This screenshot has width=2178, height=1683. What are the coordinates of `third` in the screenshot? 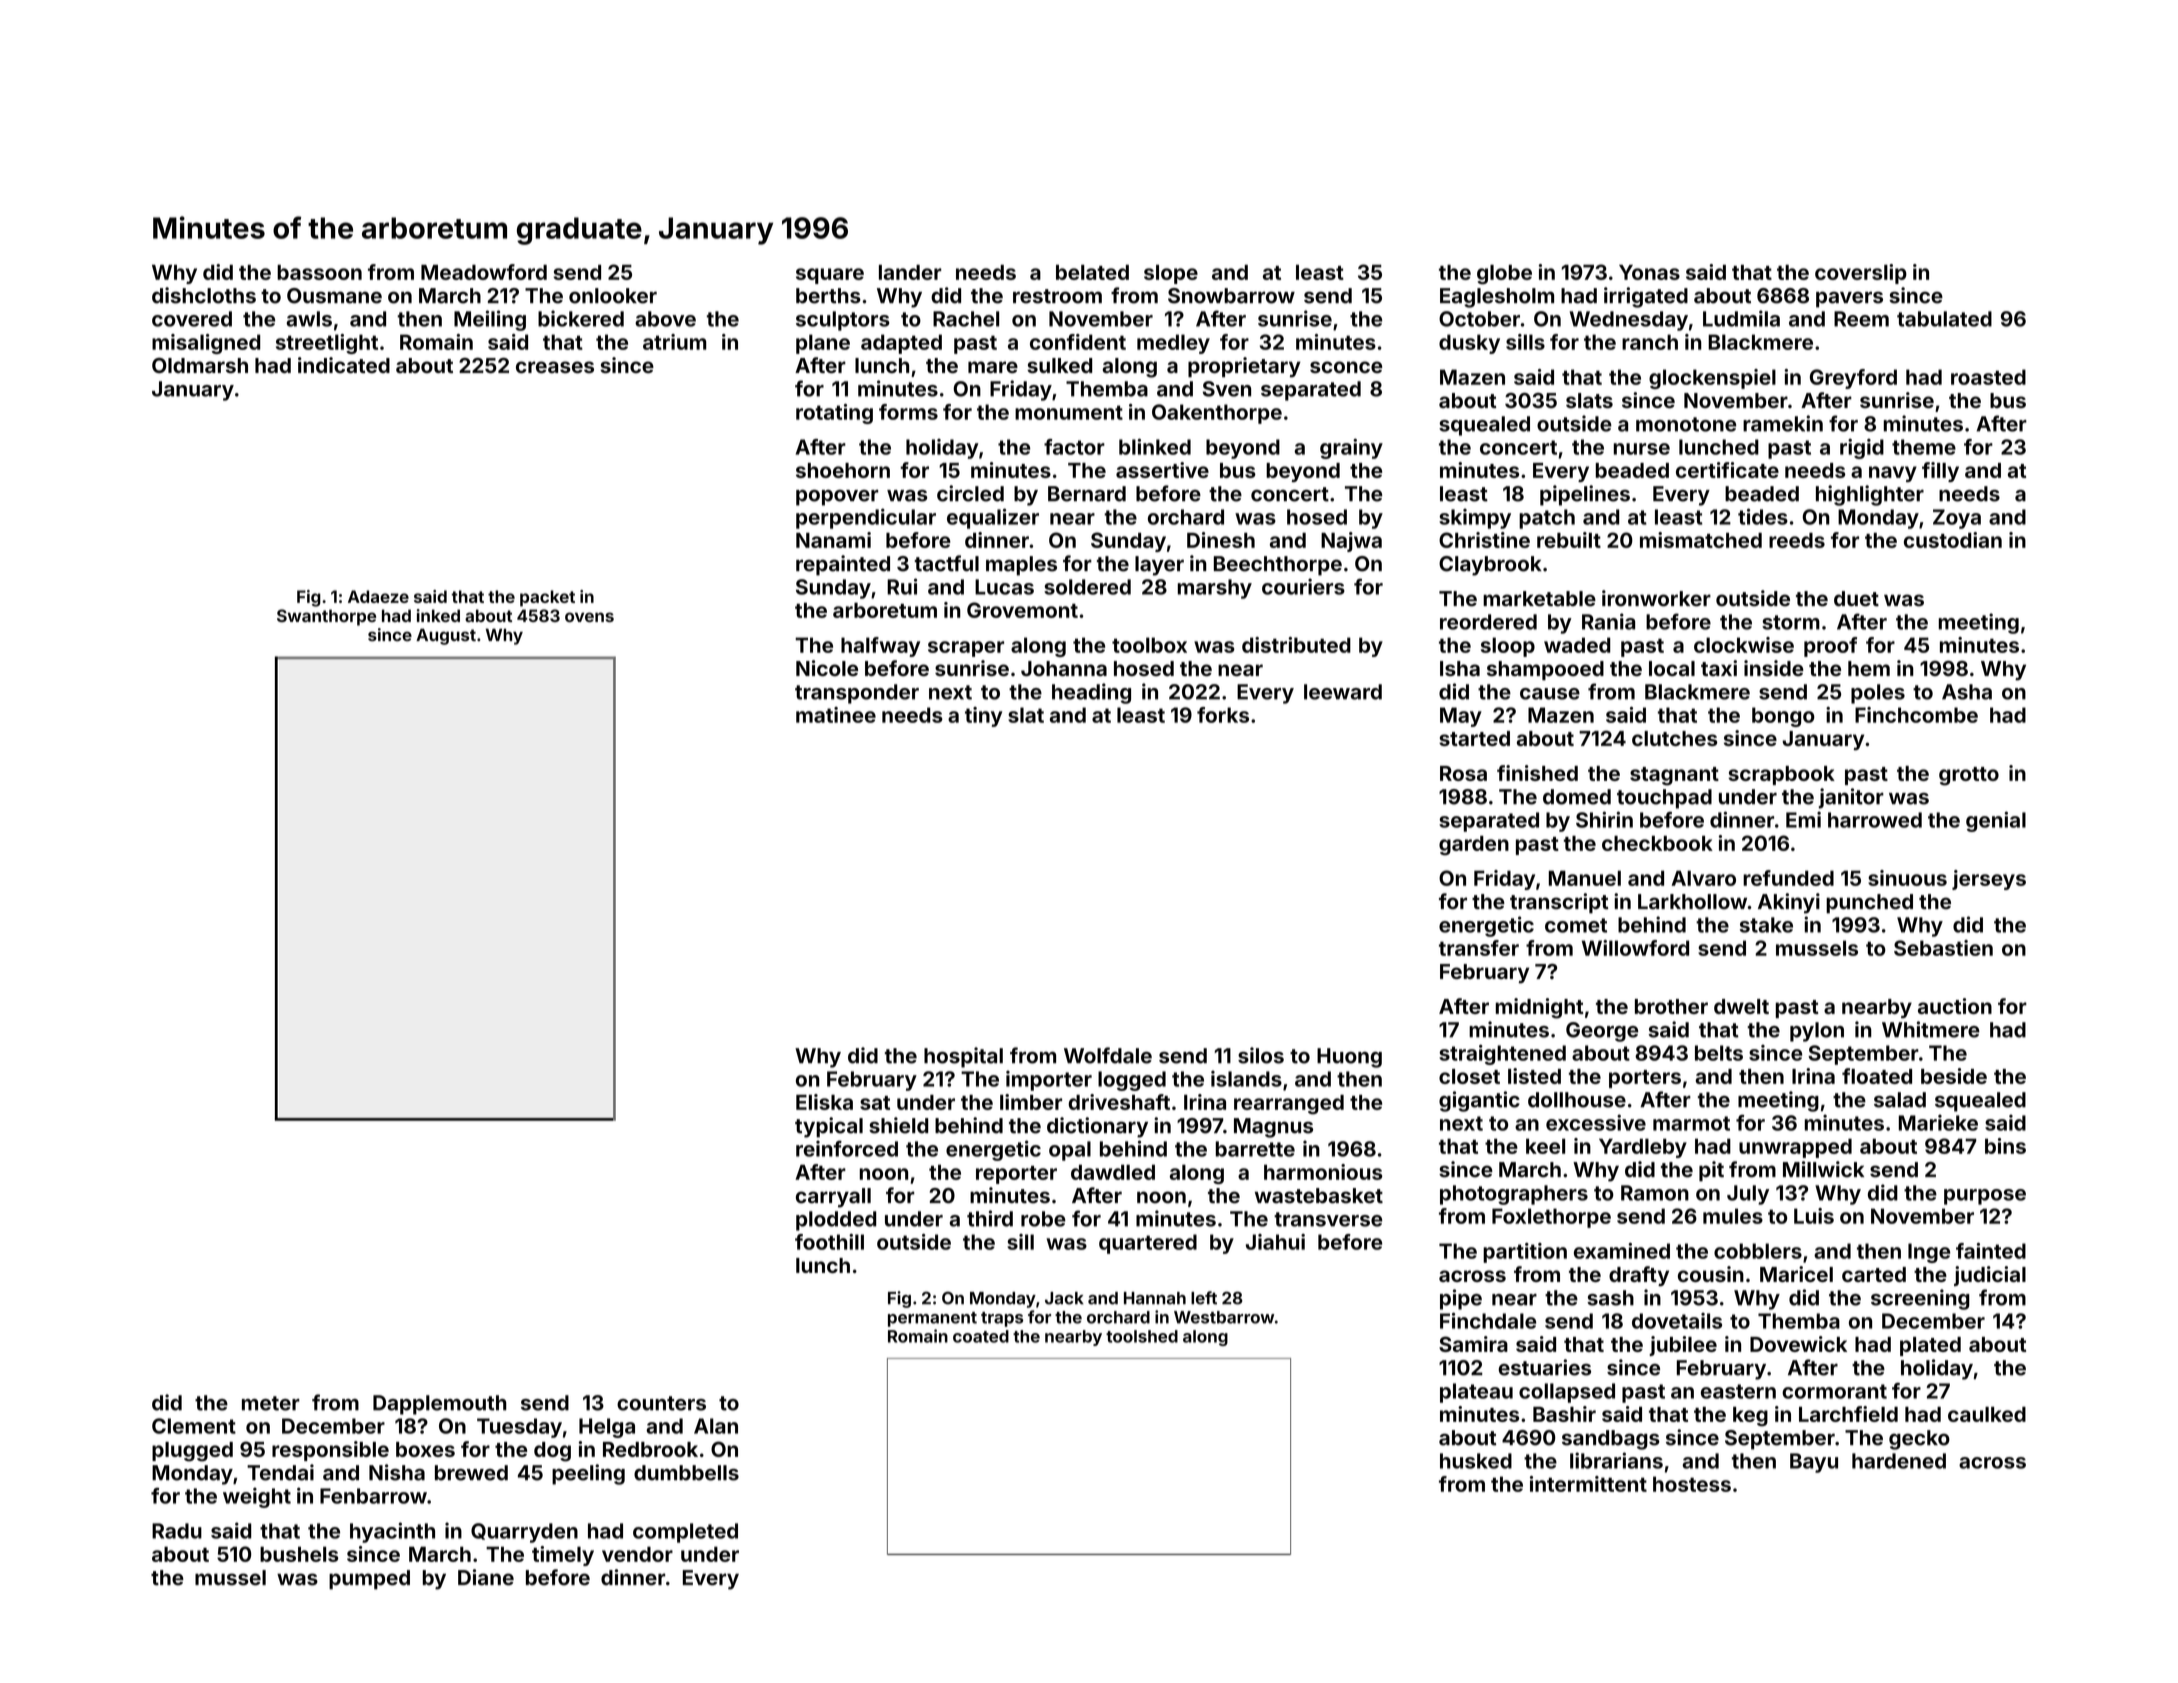 It's located at (990, 1218).
